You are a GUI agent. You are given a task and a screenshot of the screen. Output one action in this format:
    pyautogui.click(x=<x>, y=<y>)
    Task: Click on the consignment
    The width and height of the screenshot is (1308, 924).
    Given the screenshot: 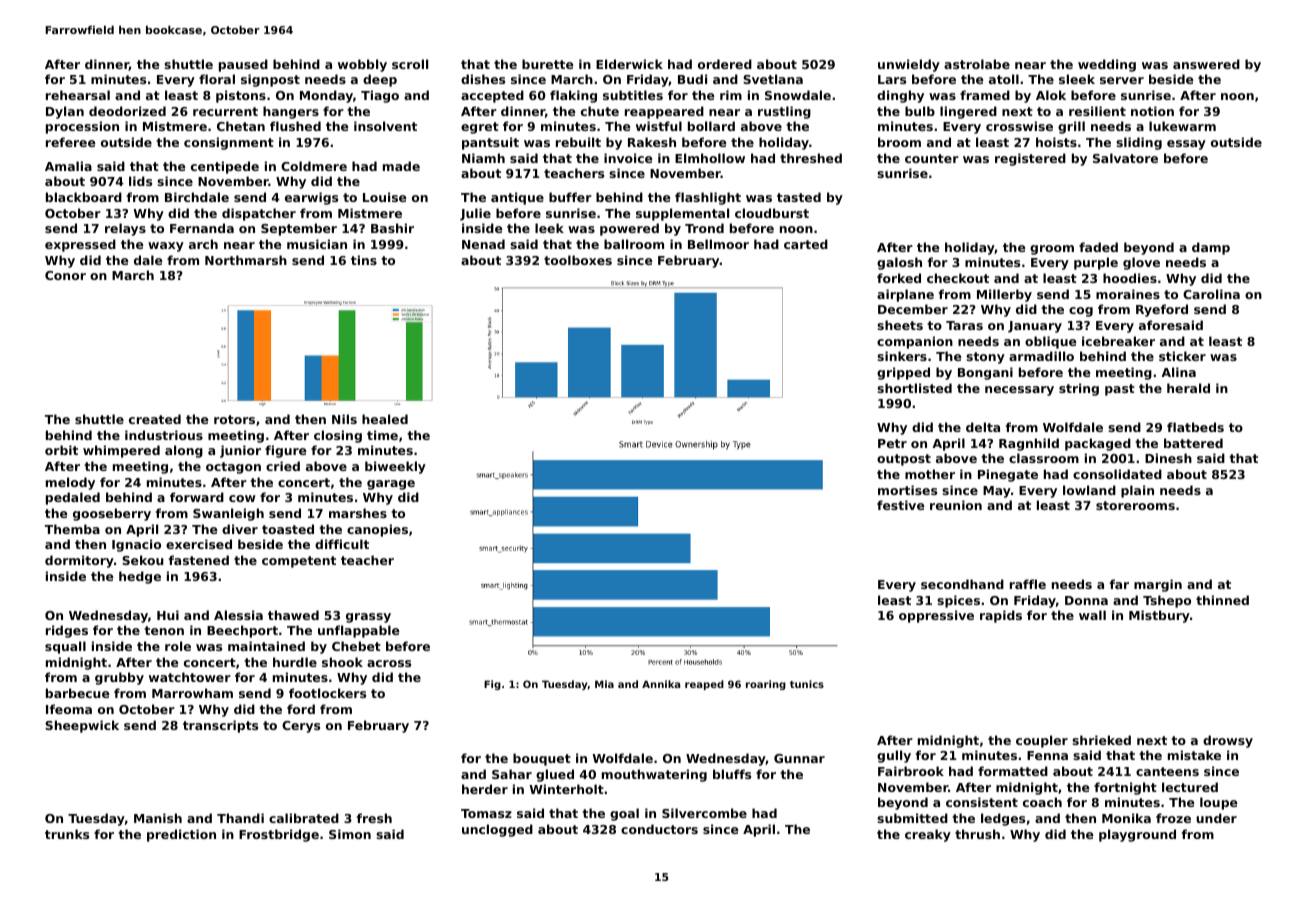 What is the action you would take?
    pyautogui.click(x=229, y=143)
